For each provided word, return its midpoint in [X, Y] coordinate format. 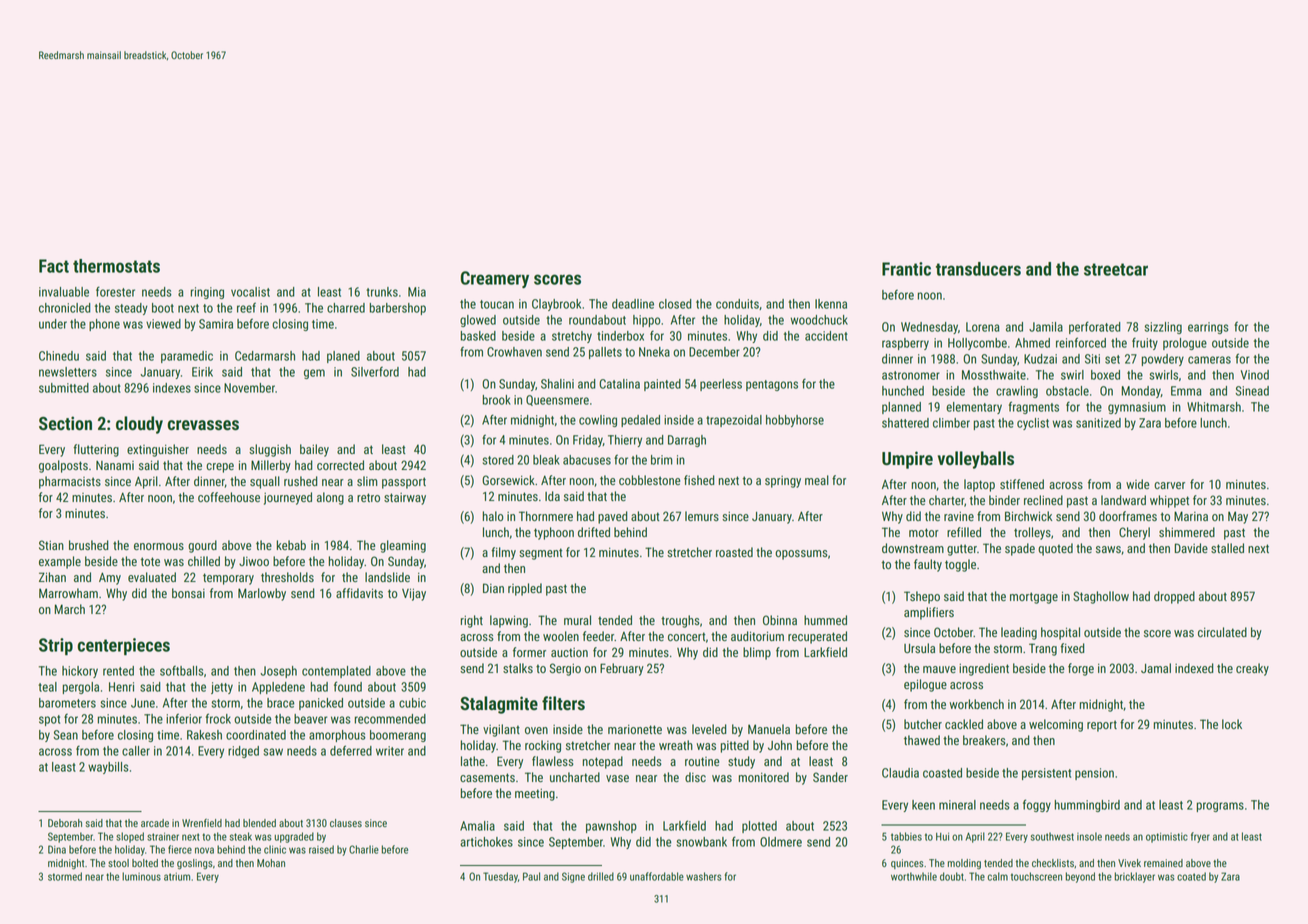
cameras [1209, 360]
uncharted [575, 777]
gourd [202, 546]
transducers [978, 269]
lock [1232, 724]
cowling [598, 421]
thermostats [116, 266]
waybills [108, 768]
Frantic [906, 269]
